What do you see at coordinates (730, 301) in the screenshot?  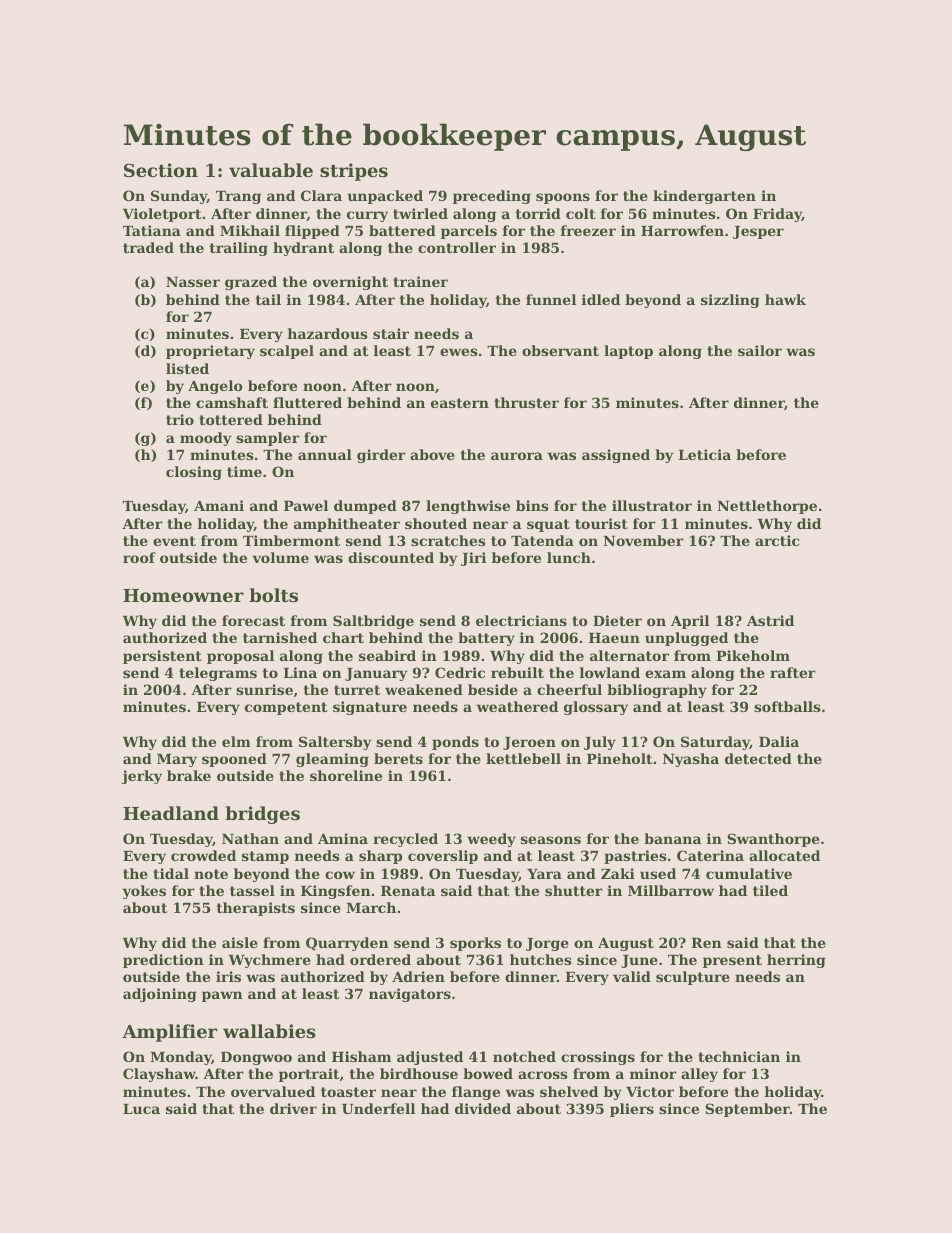 I see `sizzling` at bounding box center [730, 301].
